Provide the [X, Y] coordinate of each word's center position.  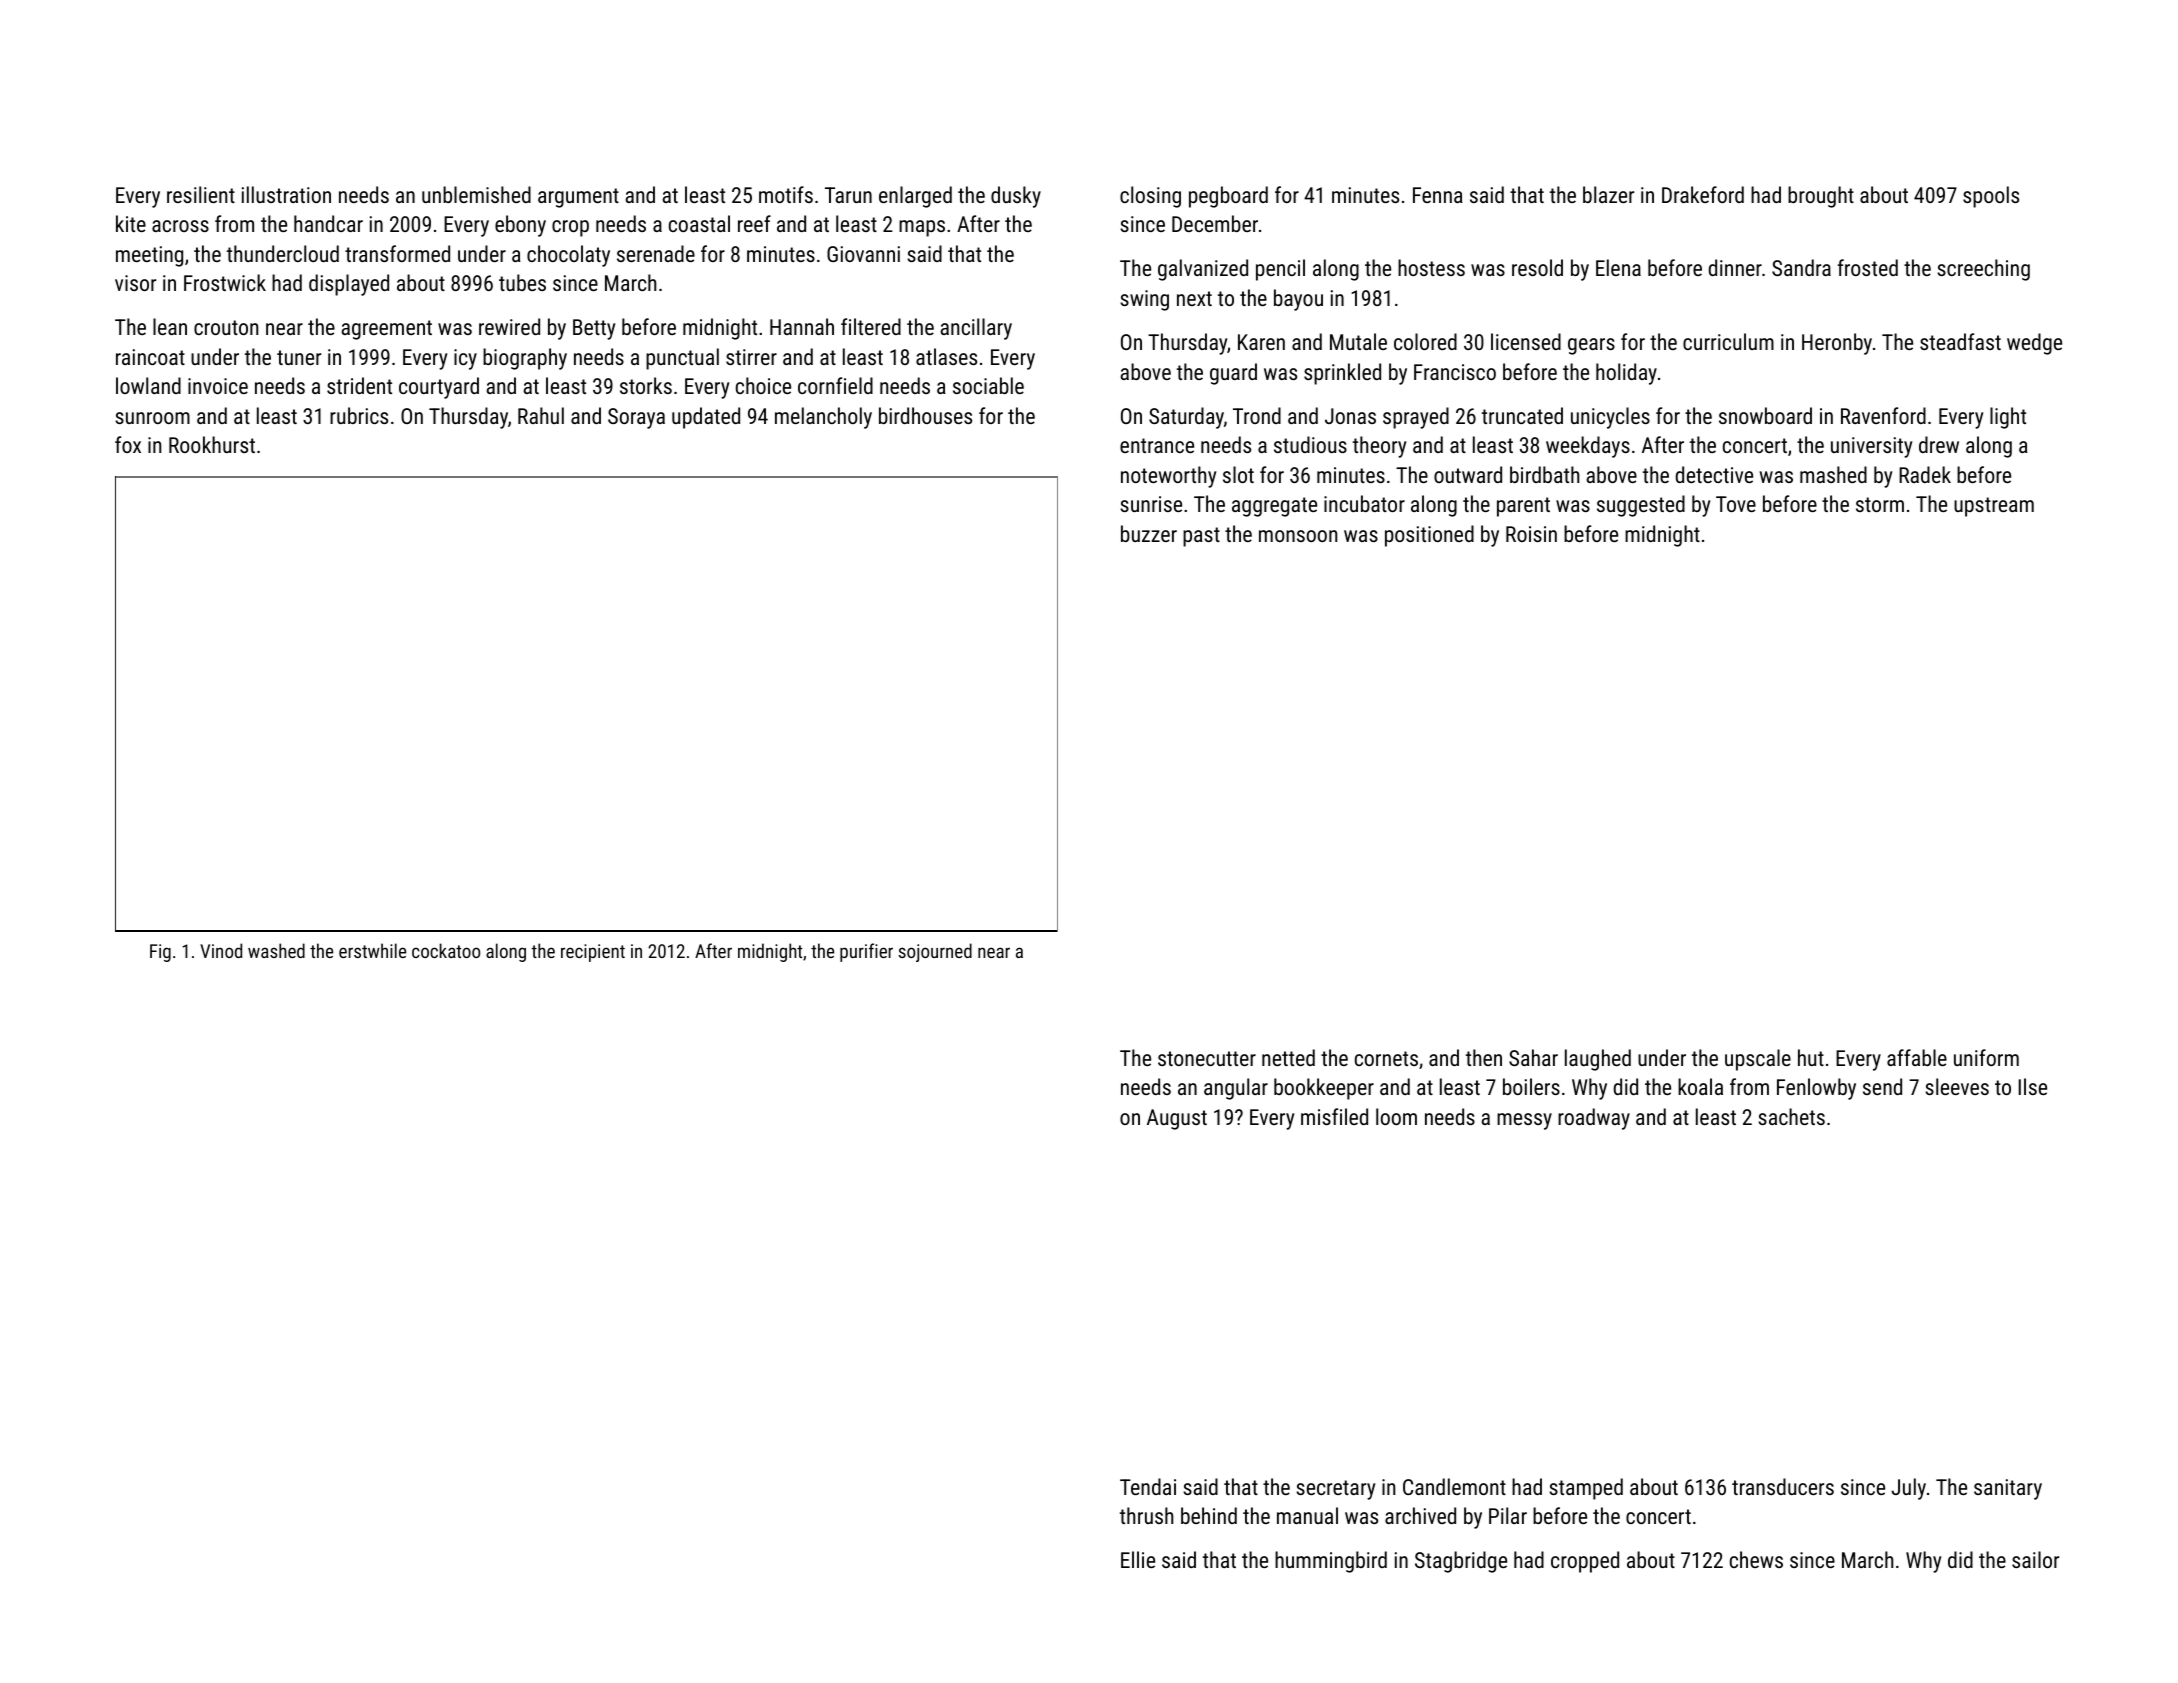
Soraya [636, 418]
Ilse [2033, 1086]
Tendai [1148, 1486]
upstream [1994, 507]
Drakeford [1703, 194]
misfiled [1334, 1116]
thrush [1146, 1515]
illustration [286, 194]
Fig [160, 953]
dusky [1016, 197]
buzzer [1149, 533]
